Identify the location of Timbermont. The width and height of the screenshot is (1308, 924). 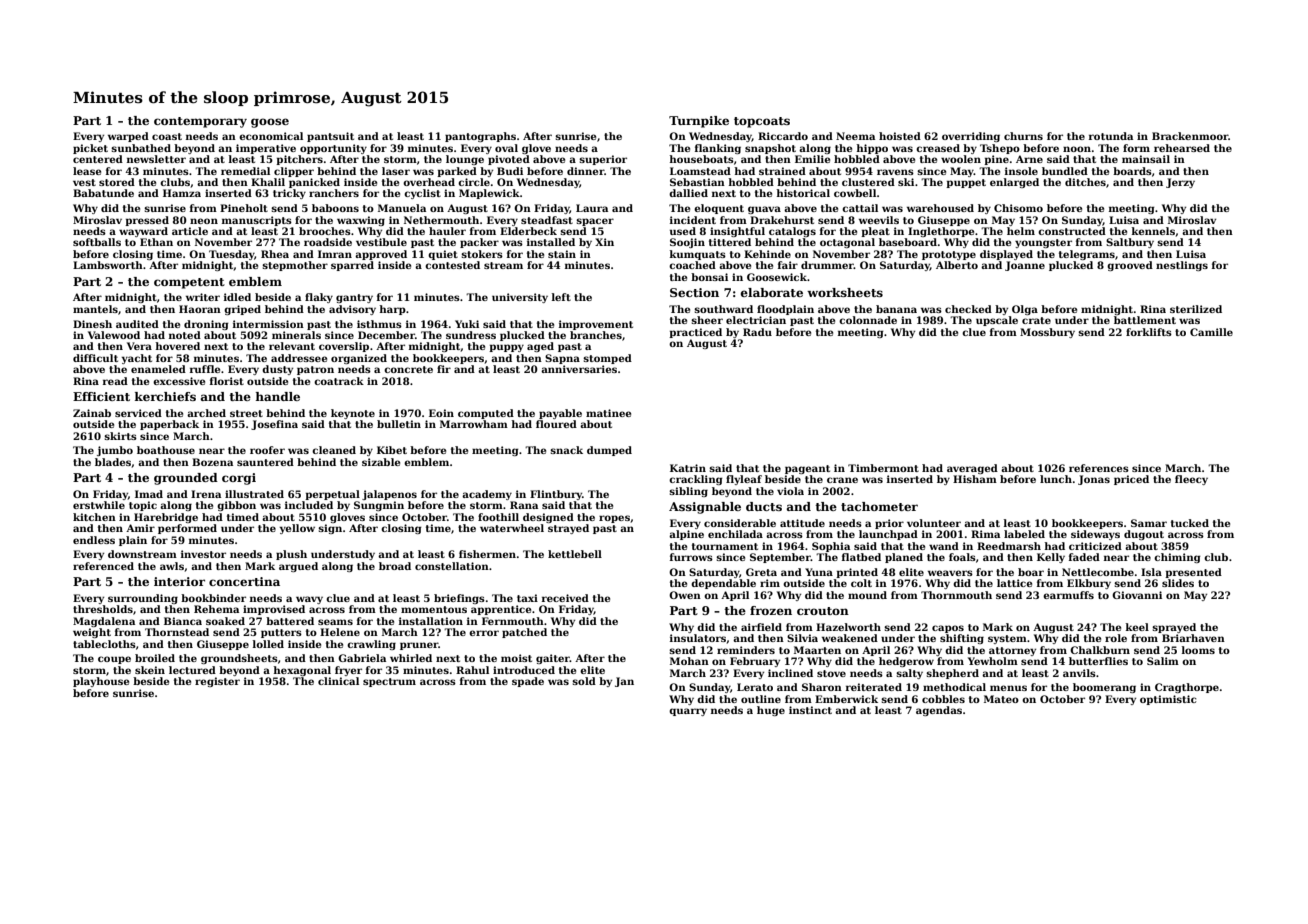
(883, 468).
